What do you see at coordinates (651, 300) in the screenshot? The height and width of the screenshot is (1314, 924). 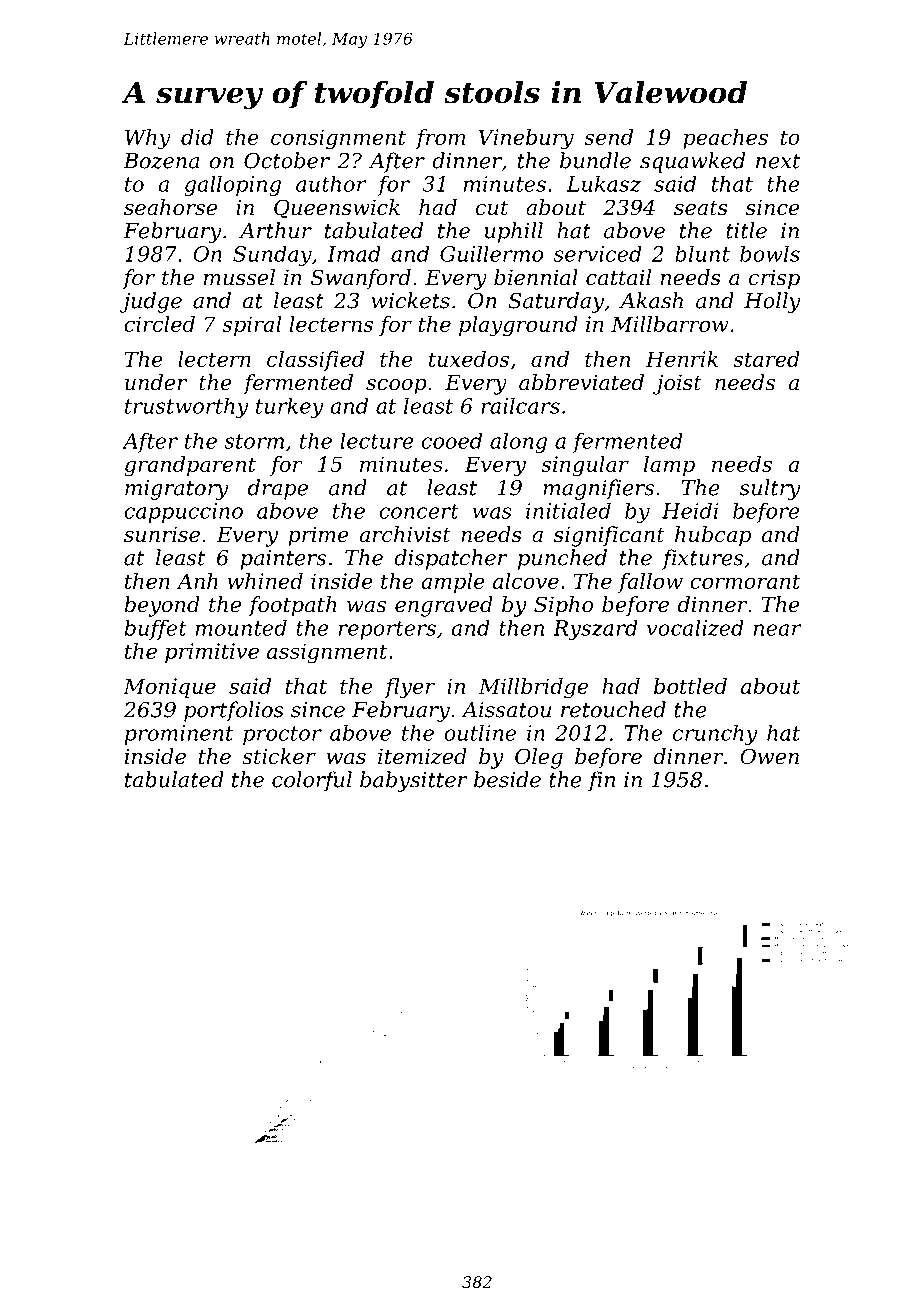 I see `Akash` at bounding box center [651, 300].
